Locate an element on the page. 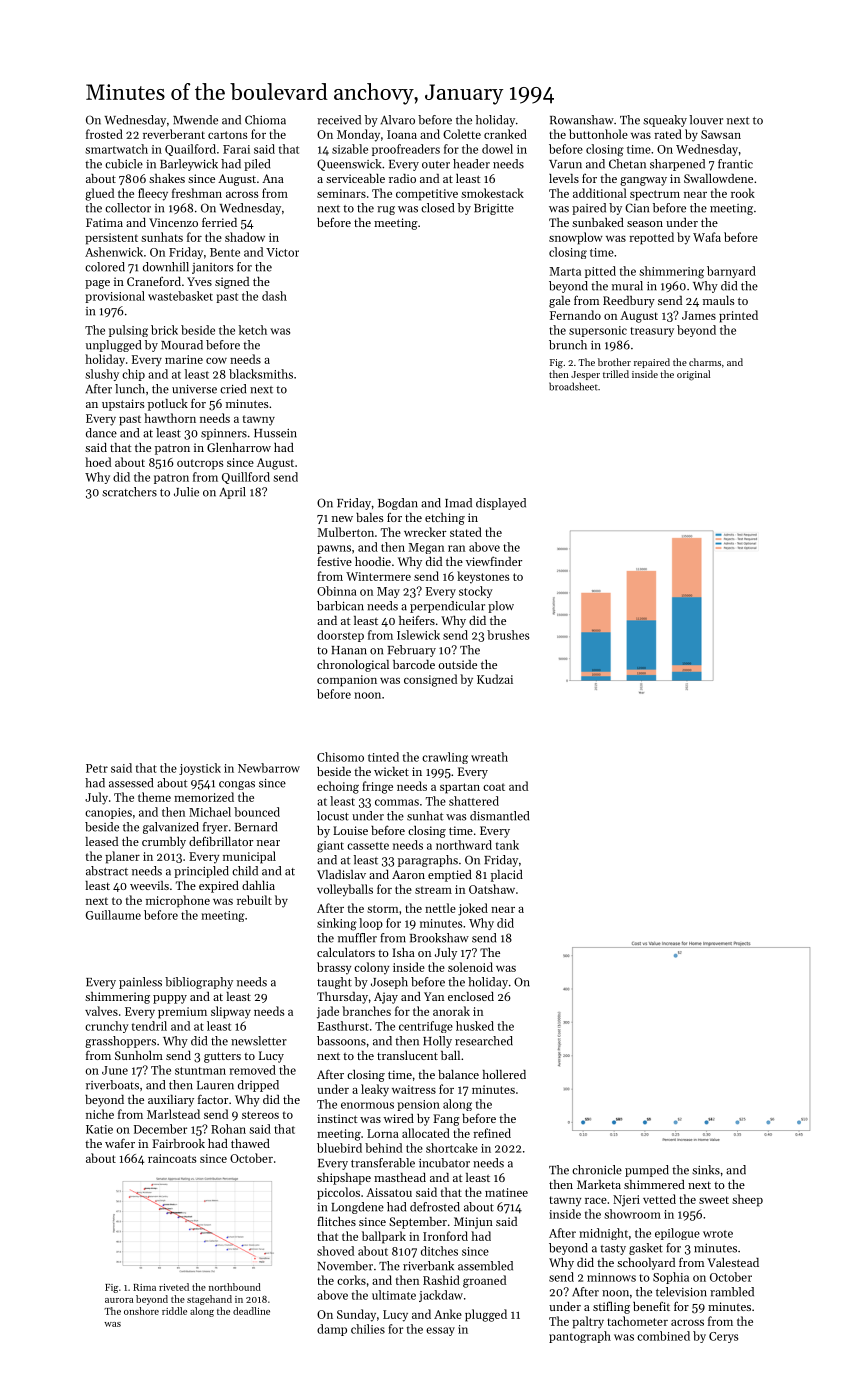  riveted is located at coordinates (174, 1287).
